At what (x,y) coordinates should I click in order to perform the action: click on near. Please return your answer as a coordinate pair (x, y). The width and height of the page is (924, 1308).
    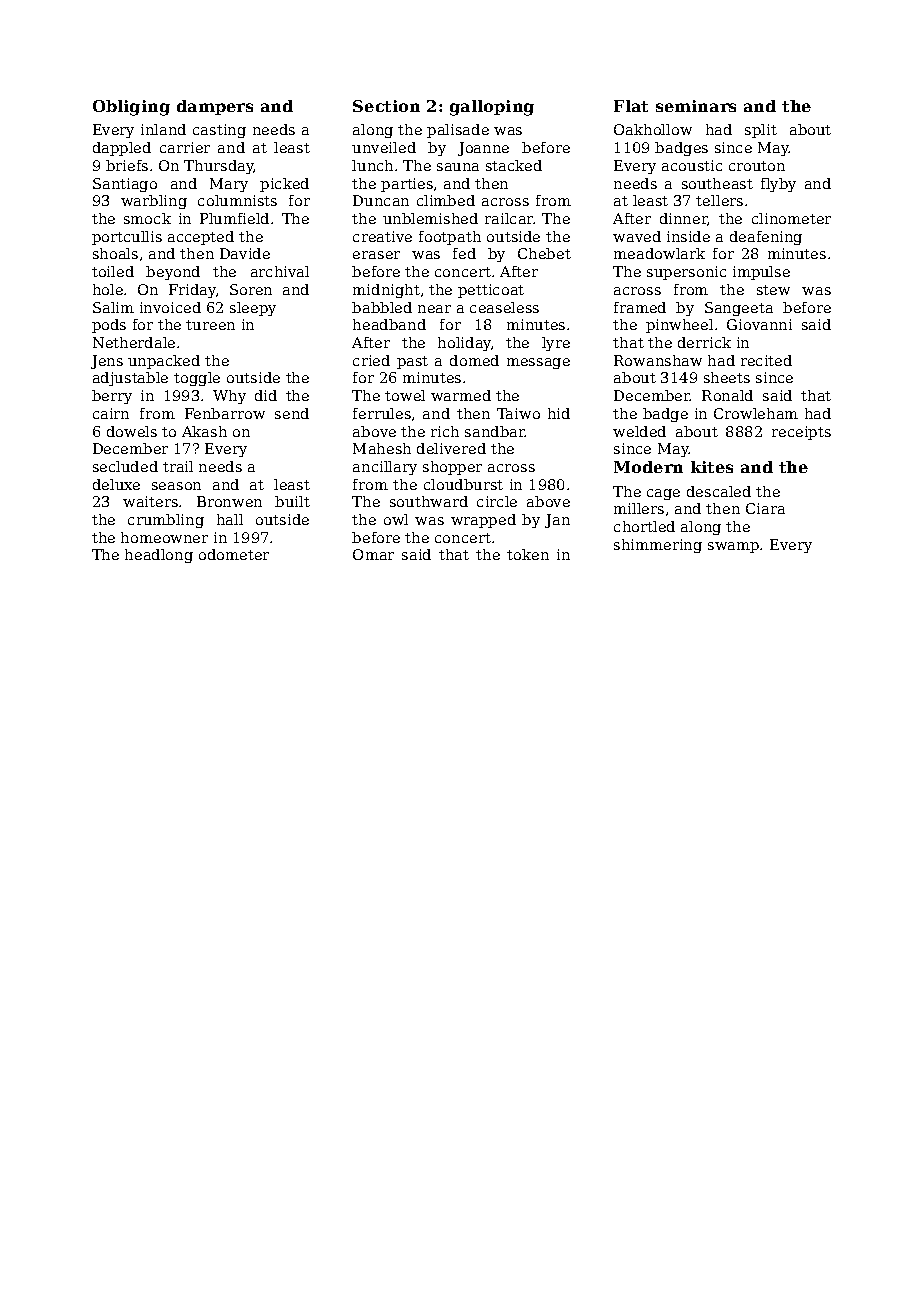
    Looking at the image, I should click on (434, 309).
